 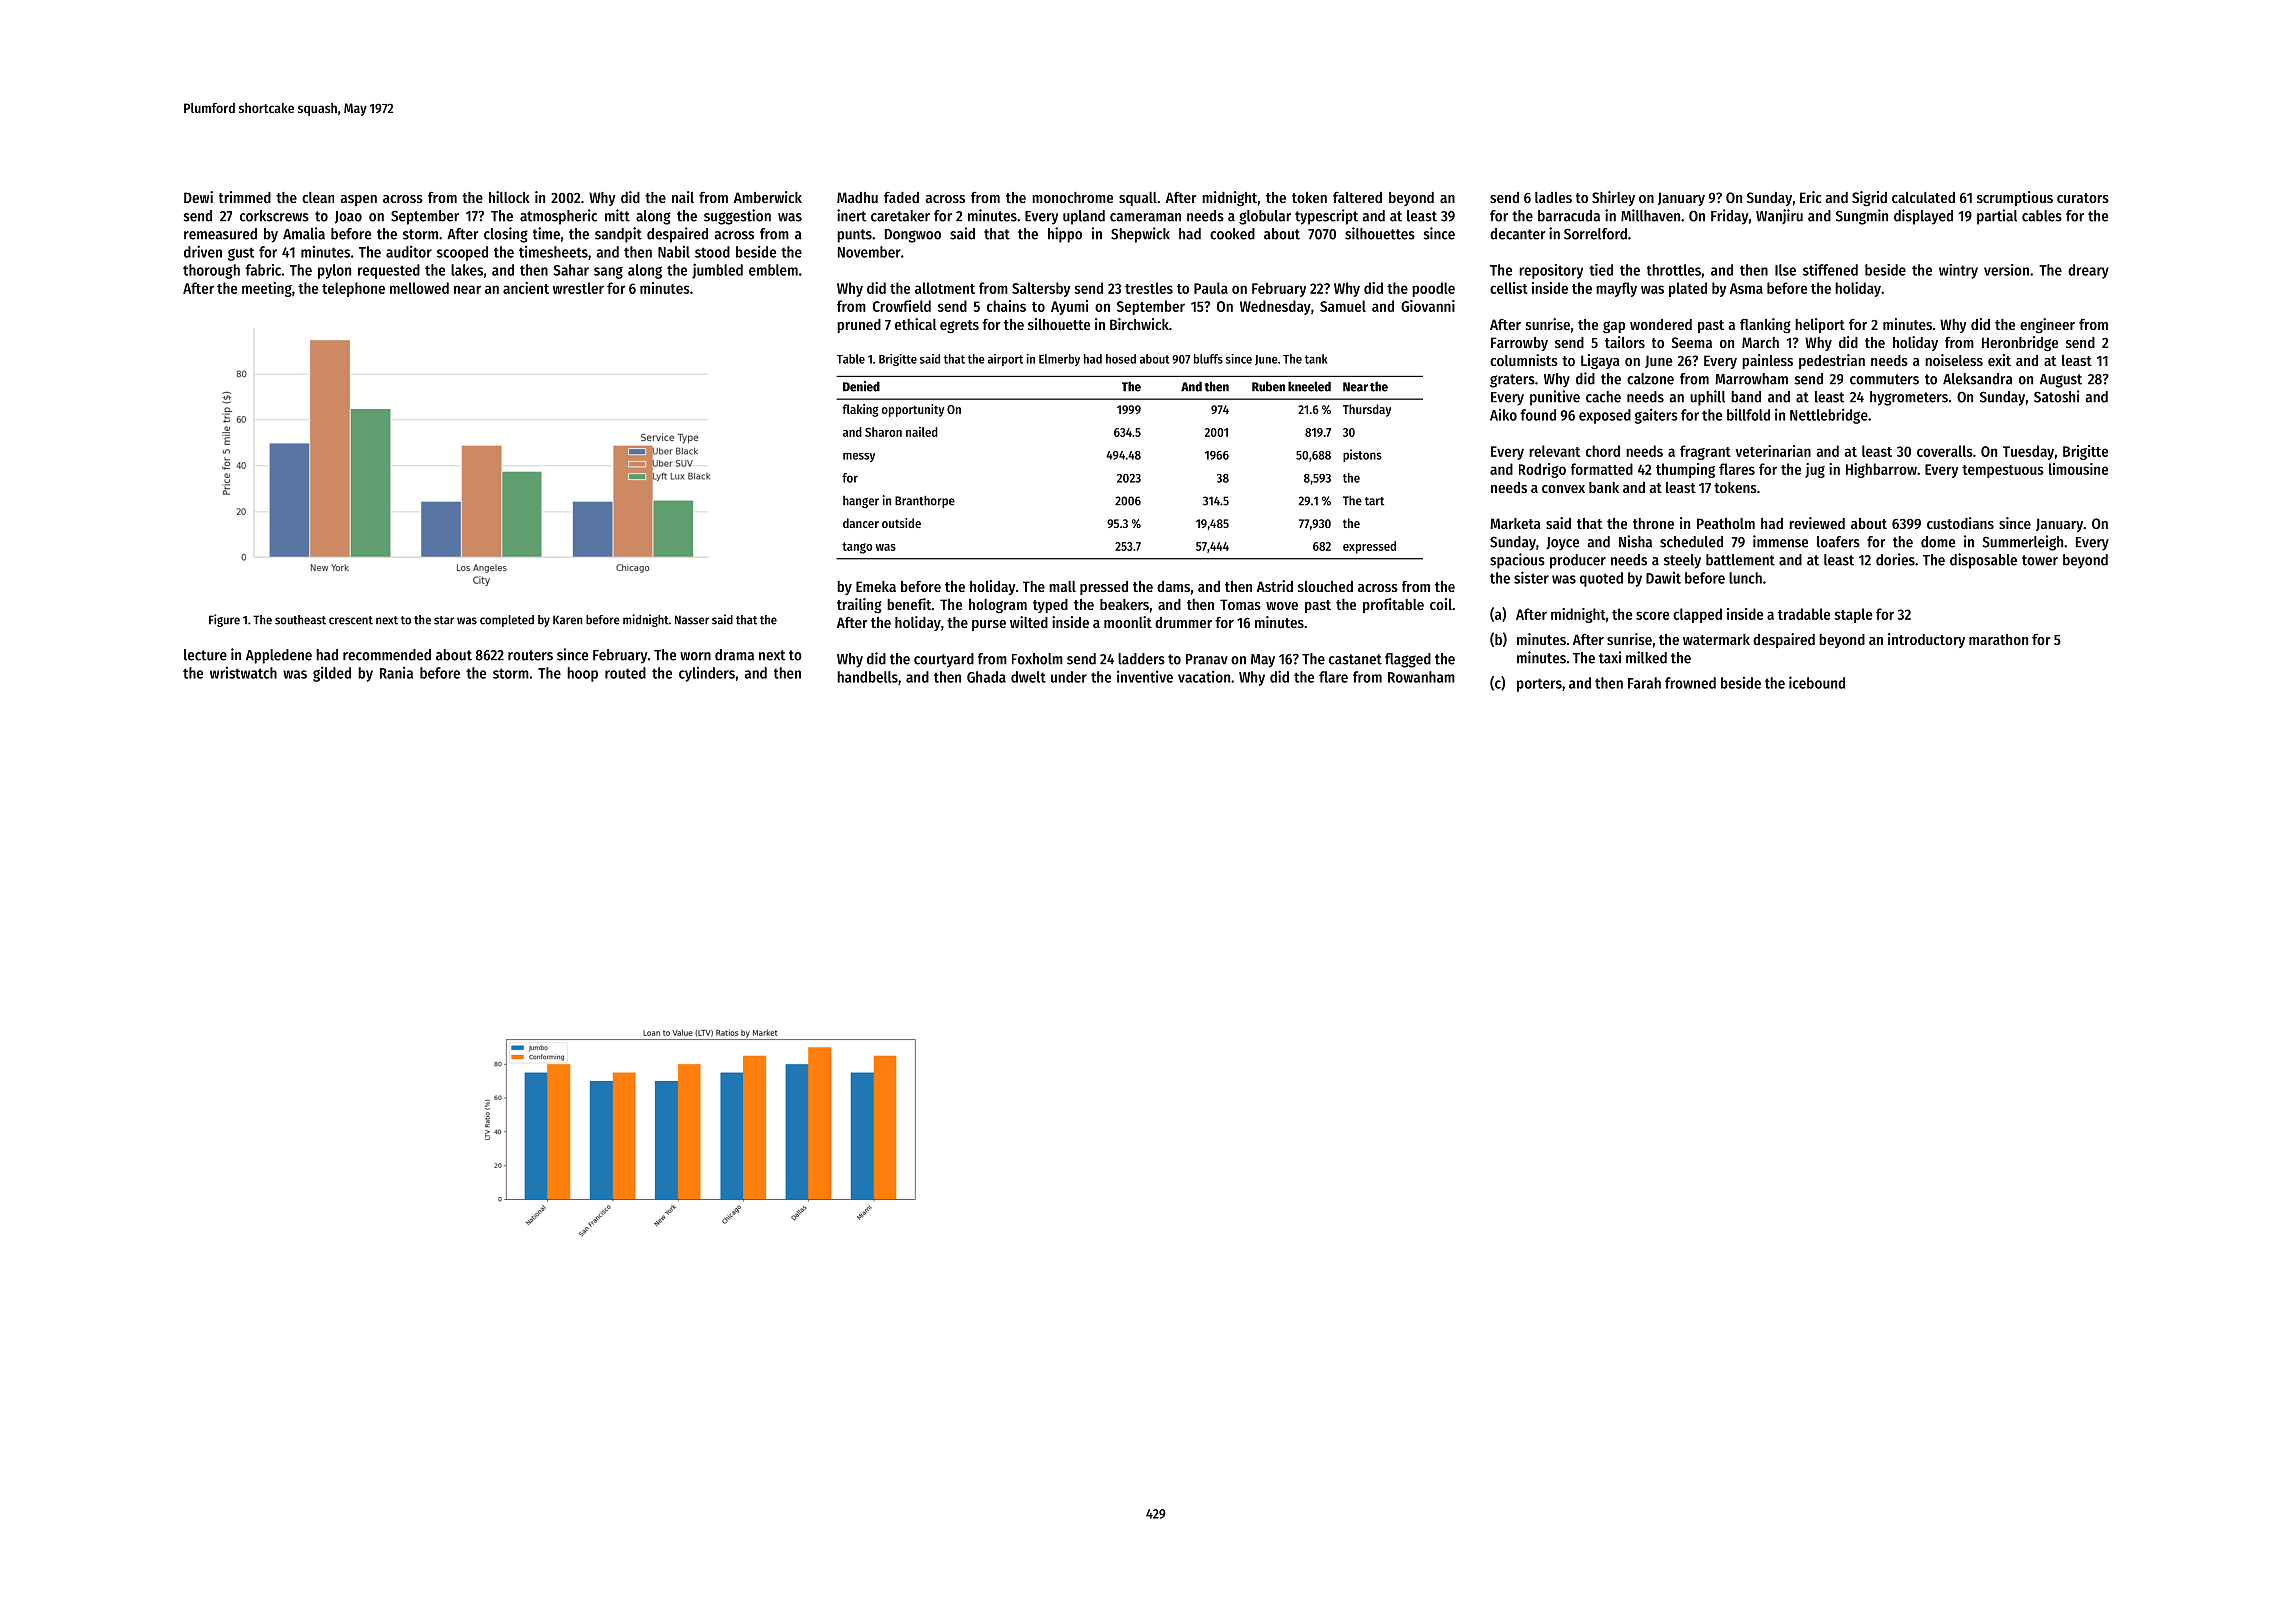 I want to click on moonlit, so click(x=1128, y=622).
